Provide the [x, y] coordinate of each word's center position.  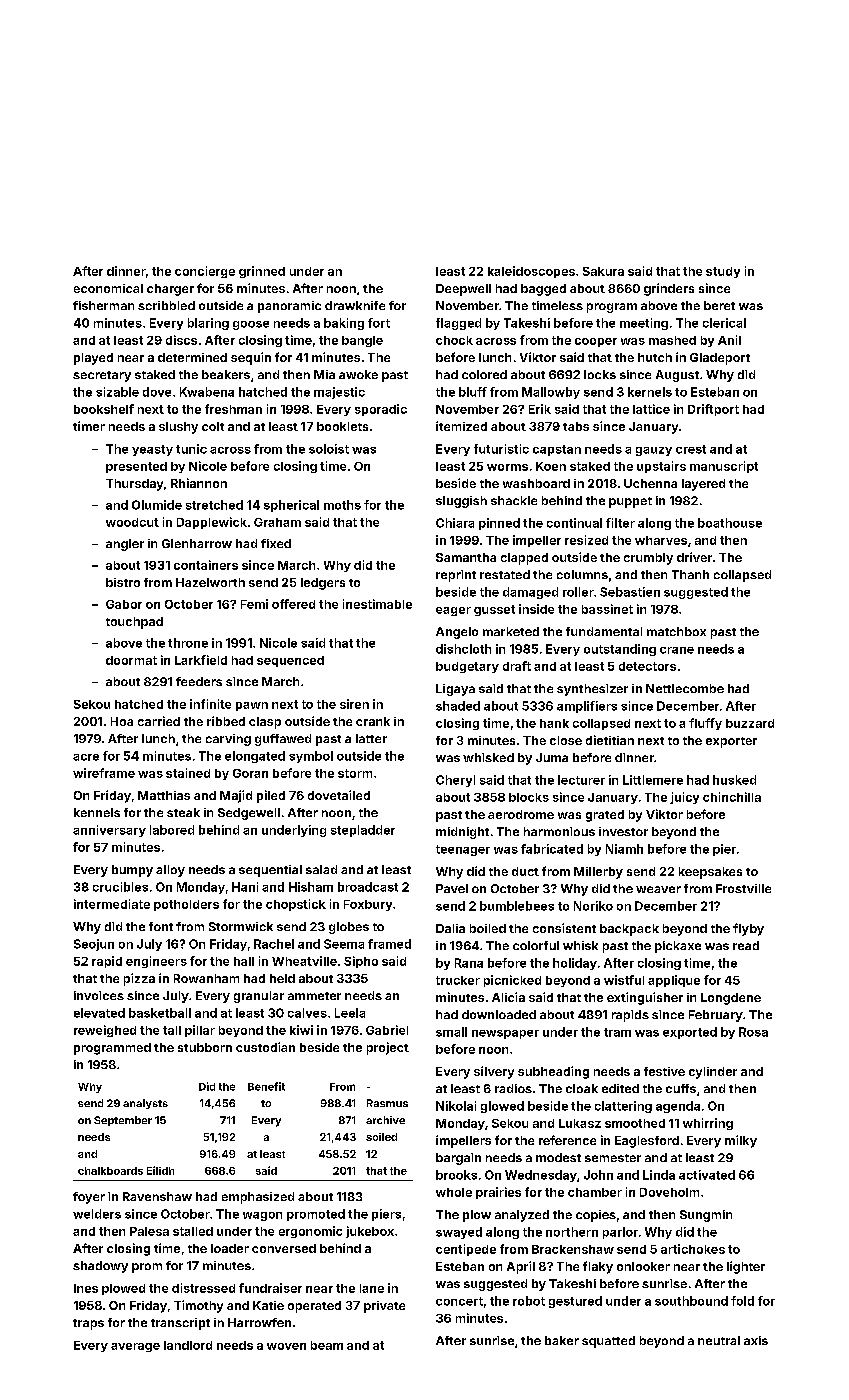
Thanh [690, 574]
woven [286, 1346]
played [93, 359]
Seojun [94, 945]
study [723, 272]
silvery [494, 1072]
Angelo [457, 633]
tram [617, 1032]
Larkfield [201, 660]
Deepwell [463, 290]
